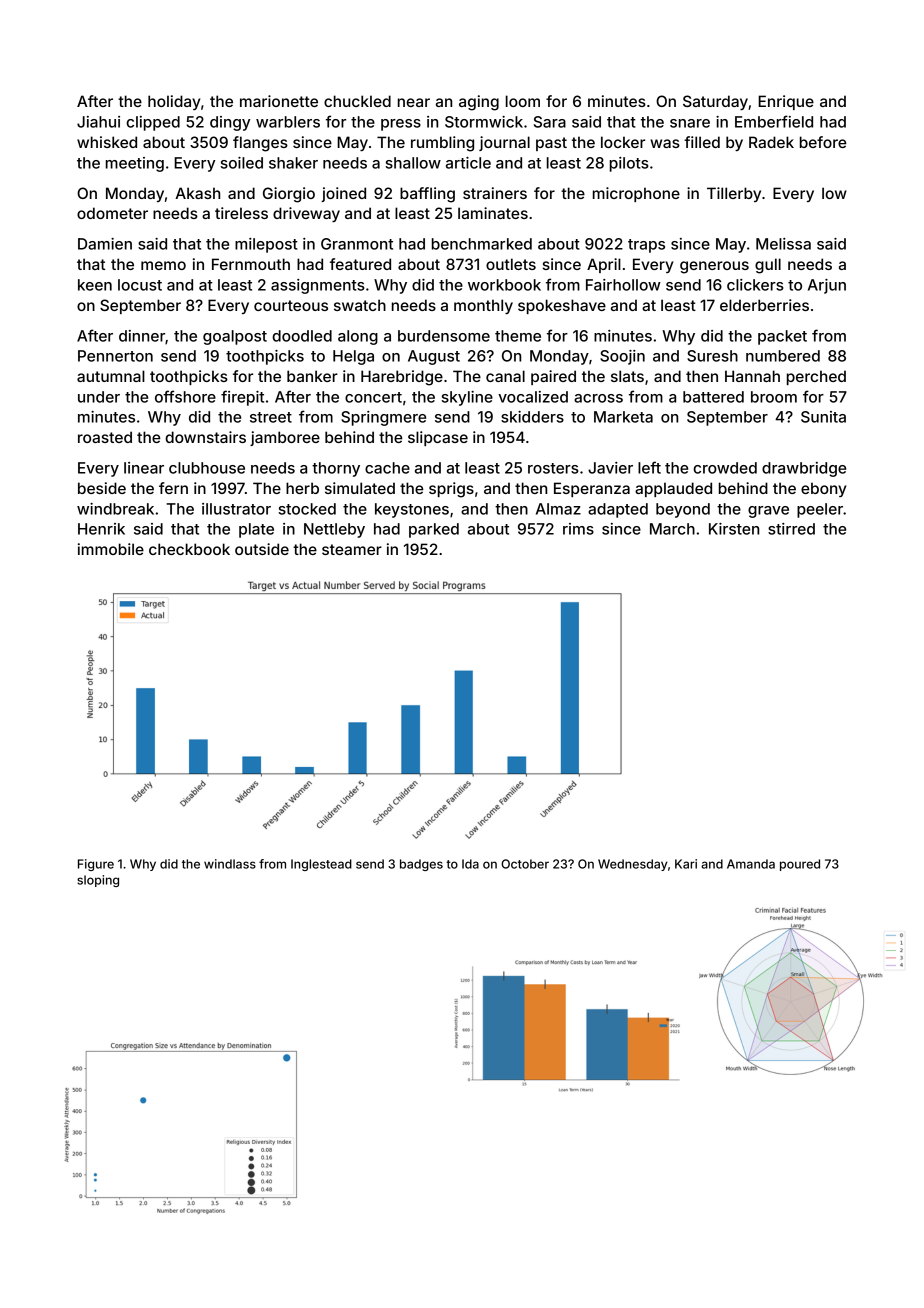  What do you see at coordinates (285, 438) in the page?
I see `jamboree` at bounding box center [285, 438].
